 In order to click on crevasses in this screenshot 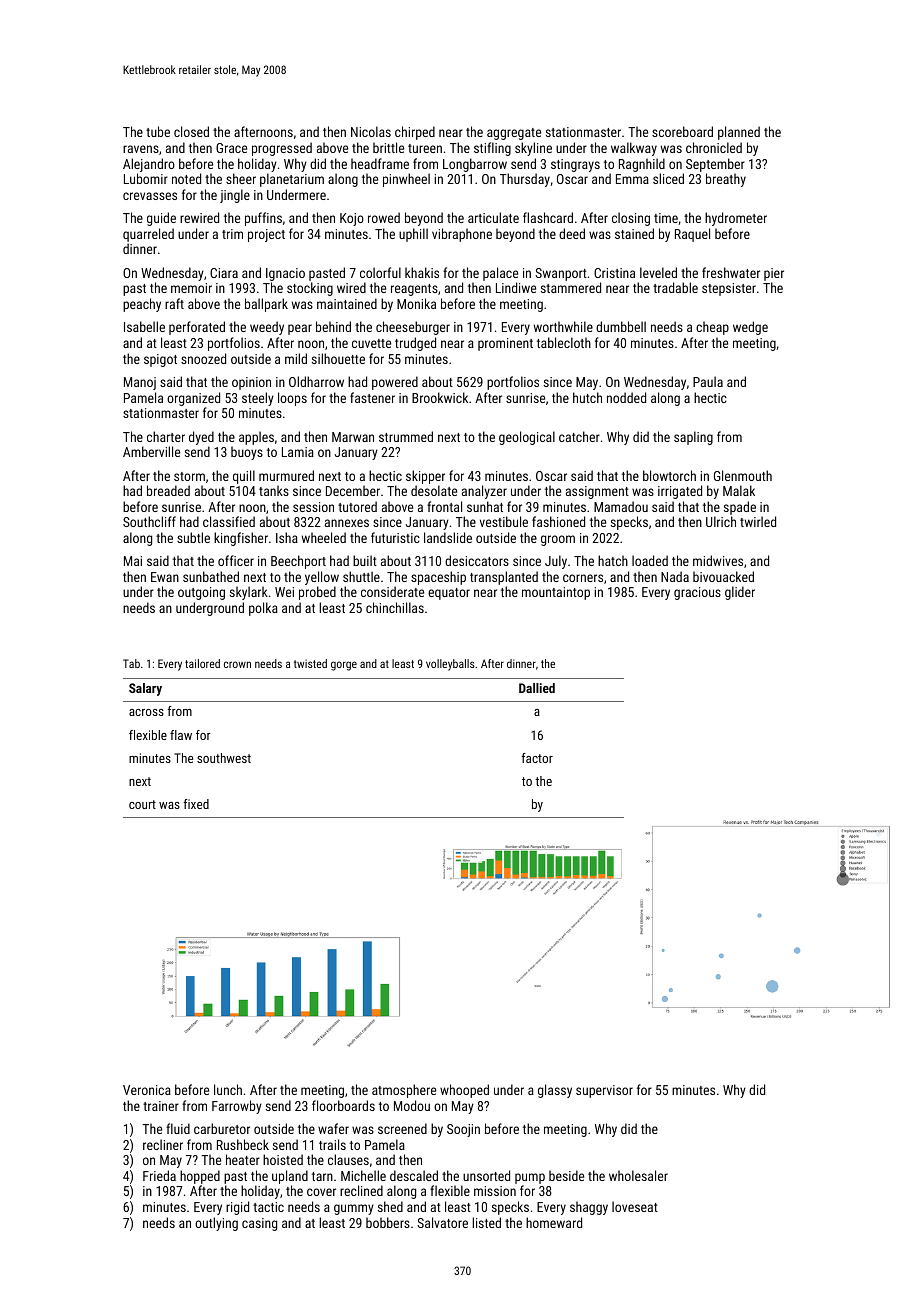, I will do `click(150, 196)`.
